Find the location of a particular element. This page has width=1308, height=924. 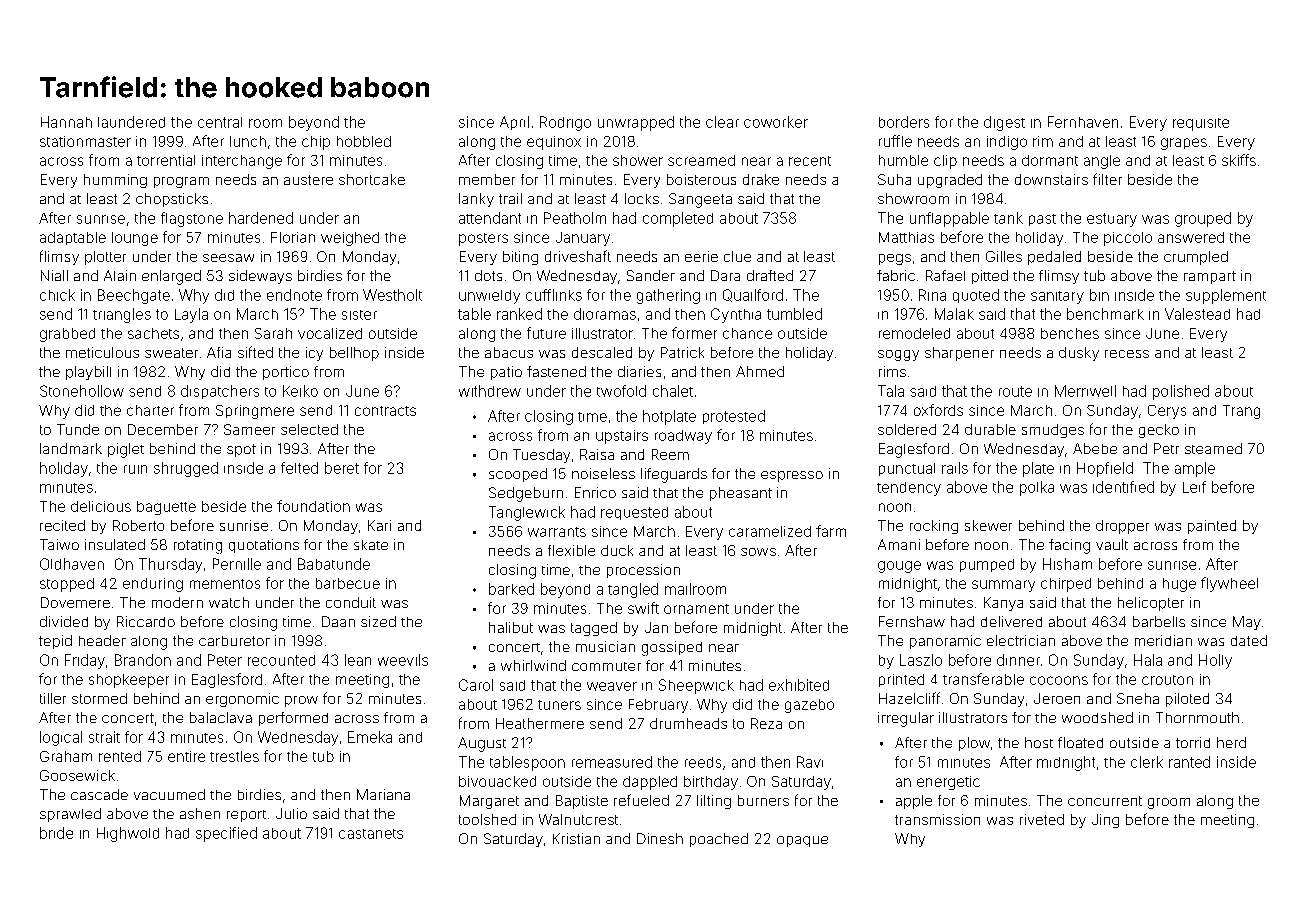

Sneha is located at coordinates (1138, 698).
